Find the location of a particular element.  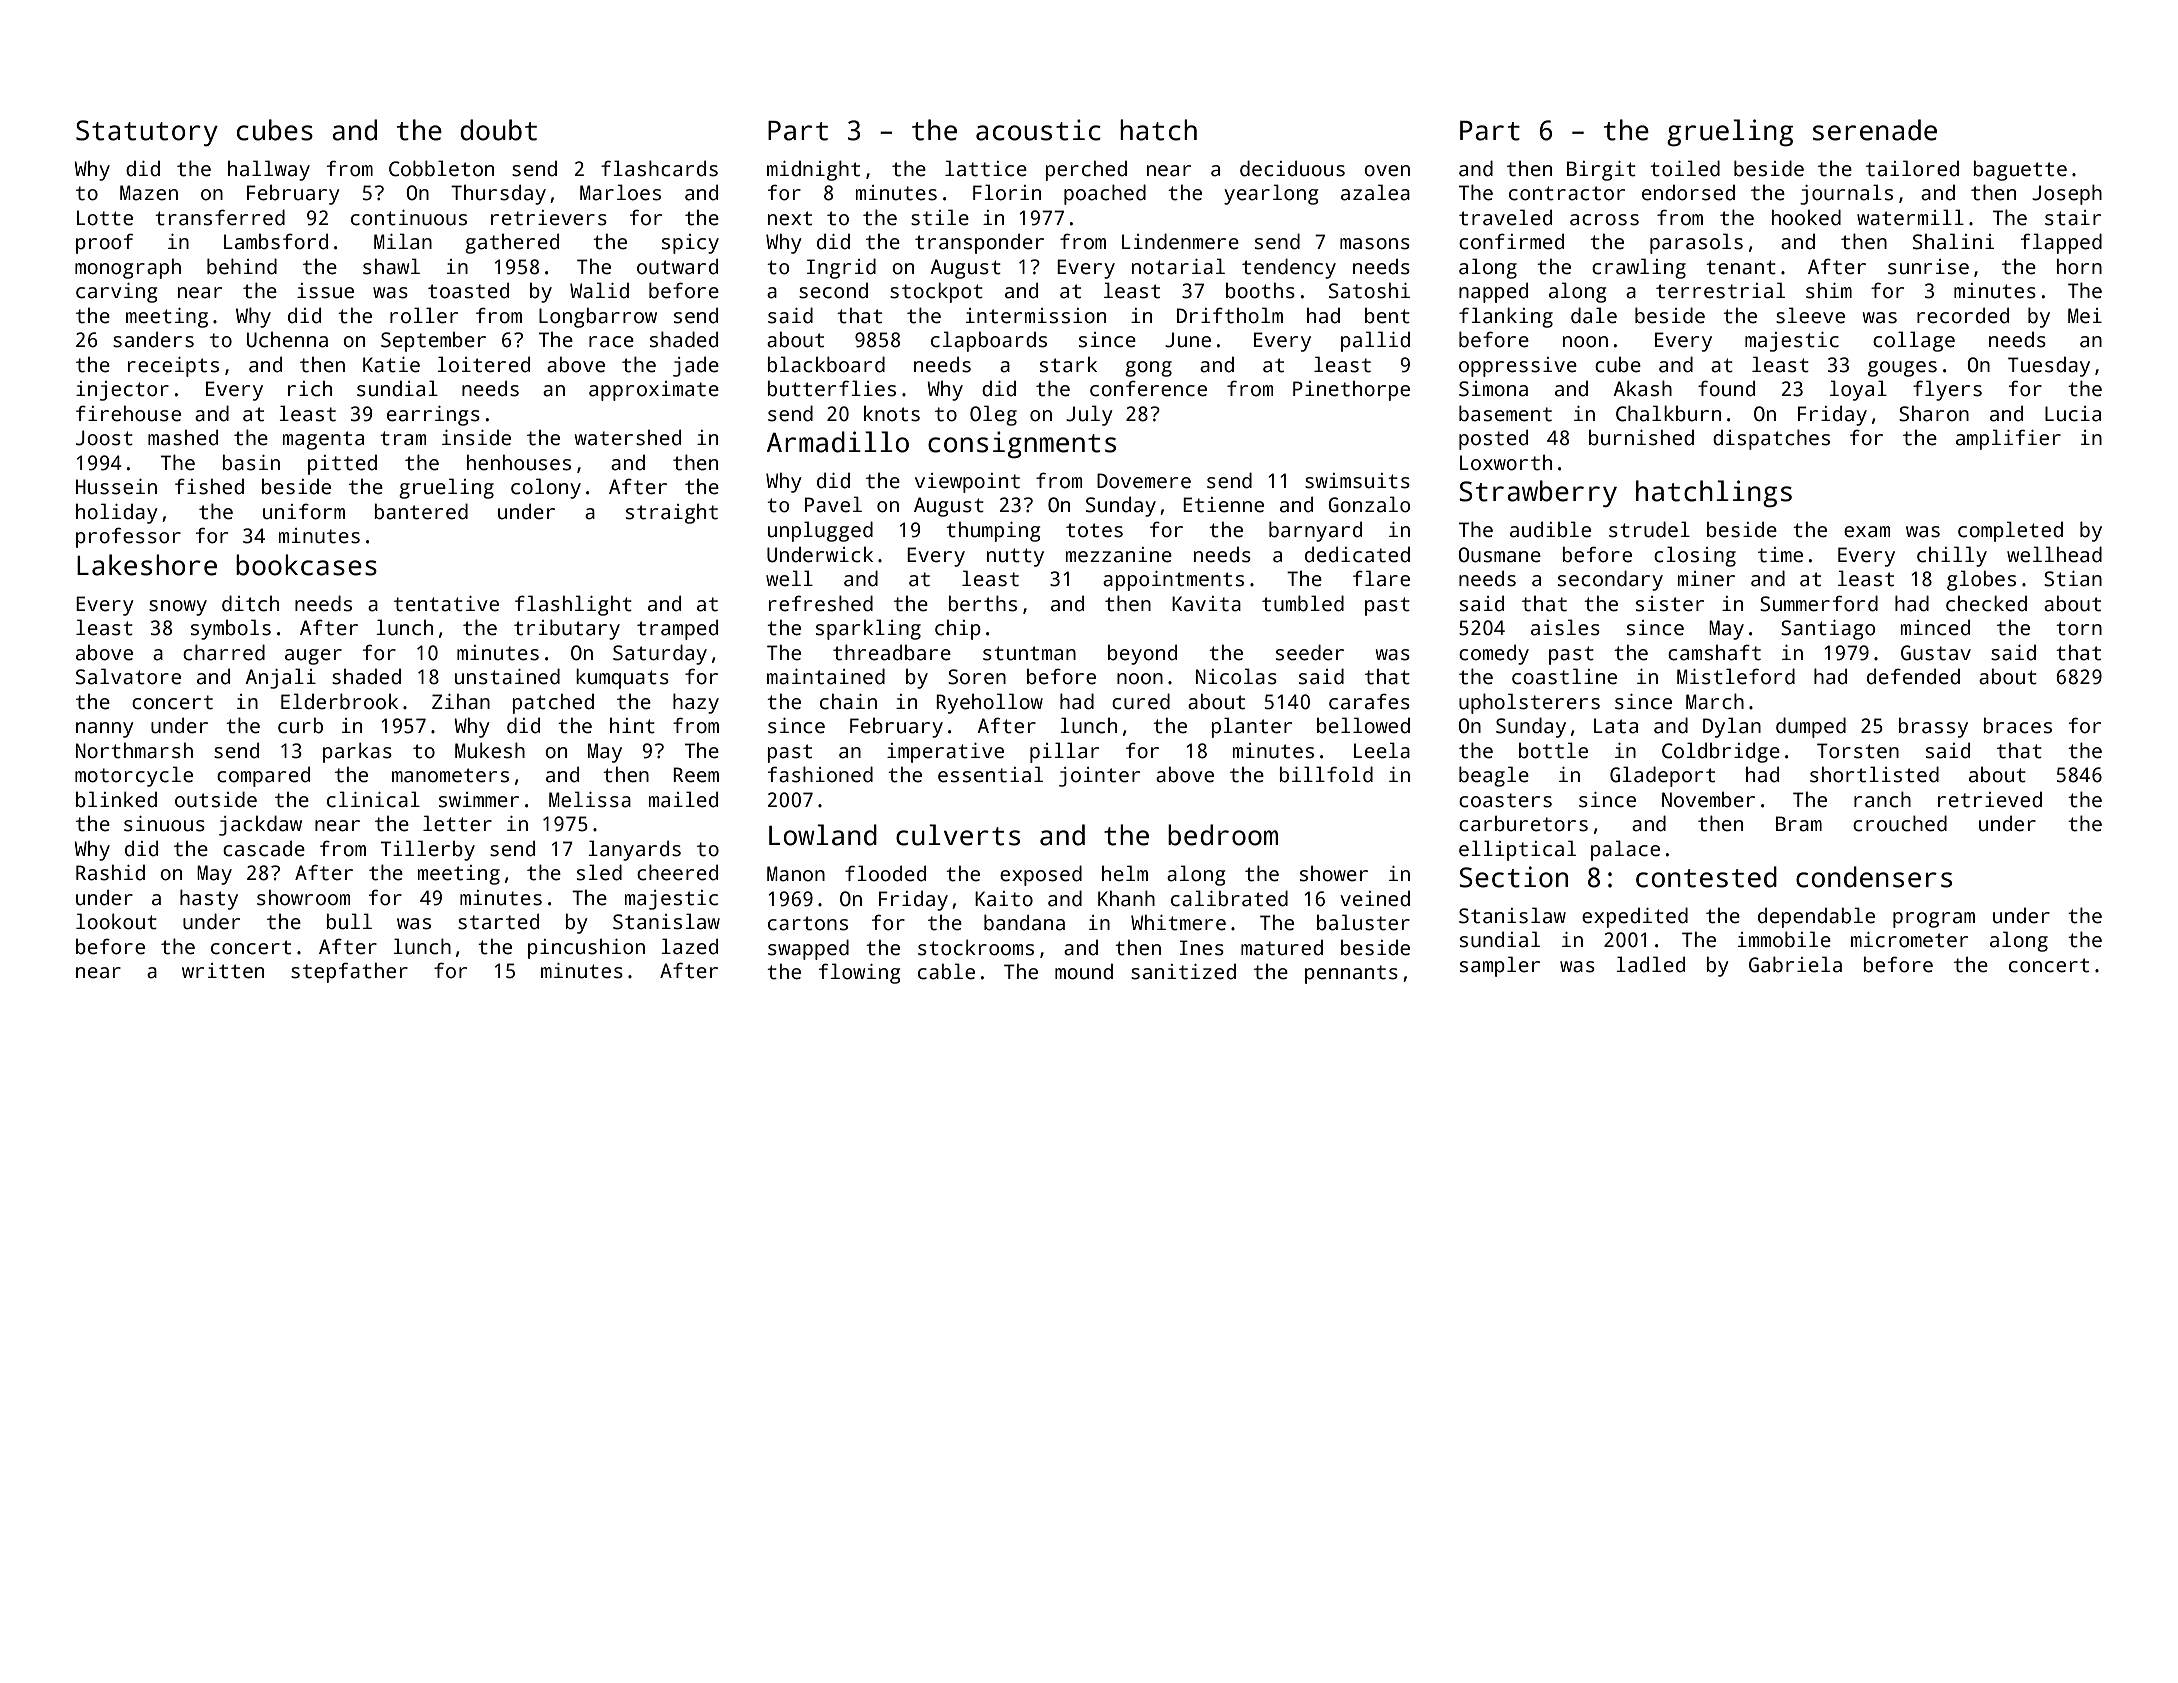

doubt is located at coordinates (498, 130).
